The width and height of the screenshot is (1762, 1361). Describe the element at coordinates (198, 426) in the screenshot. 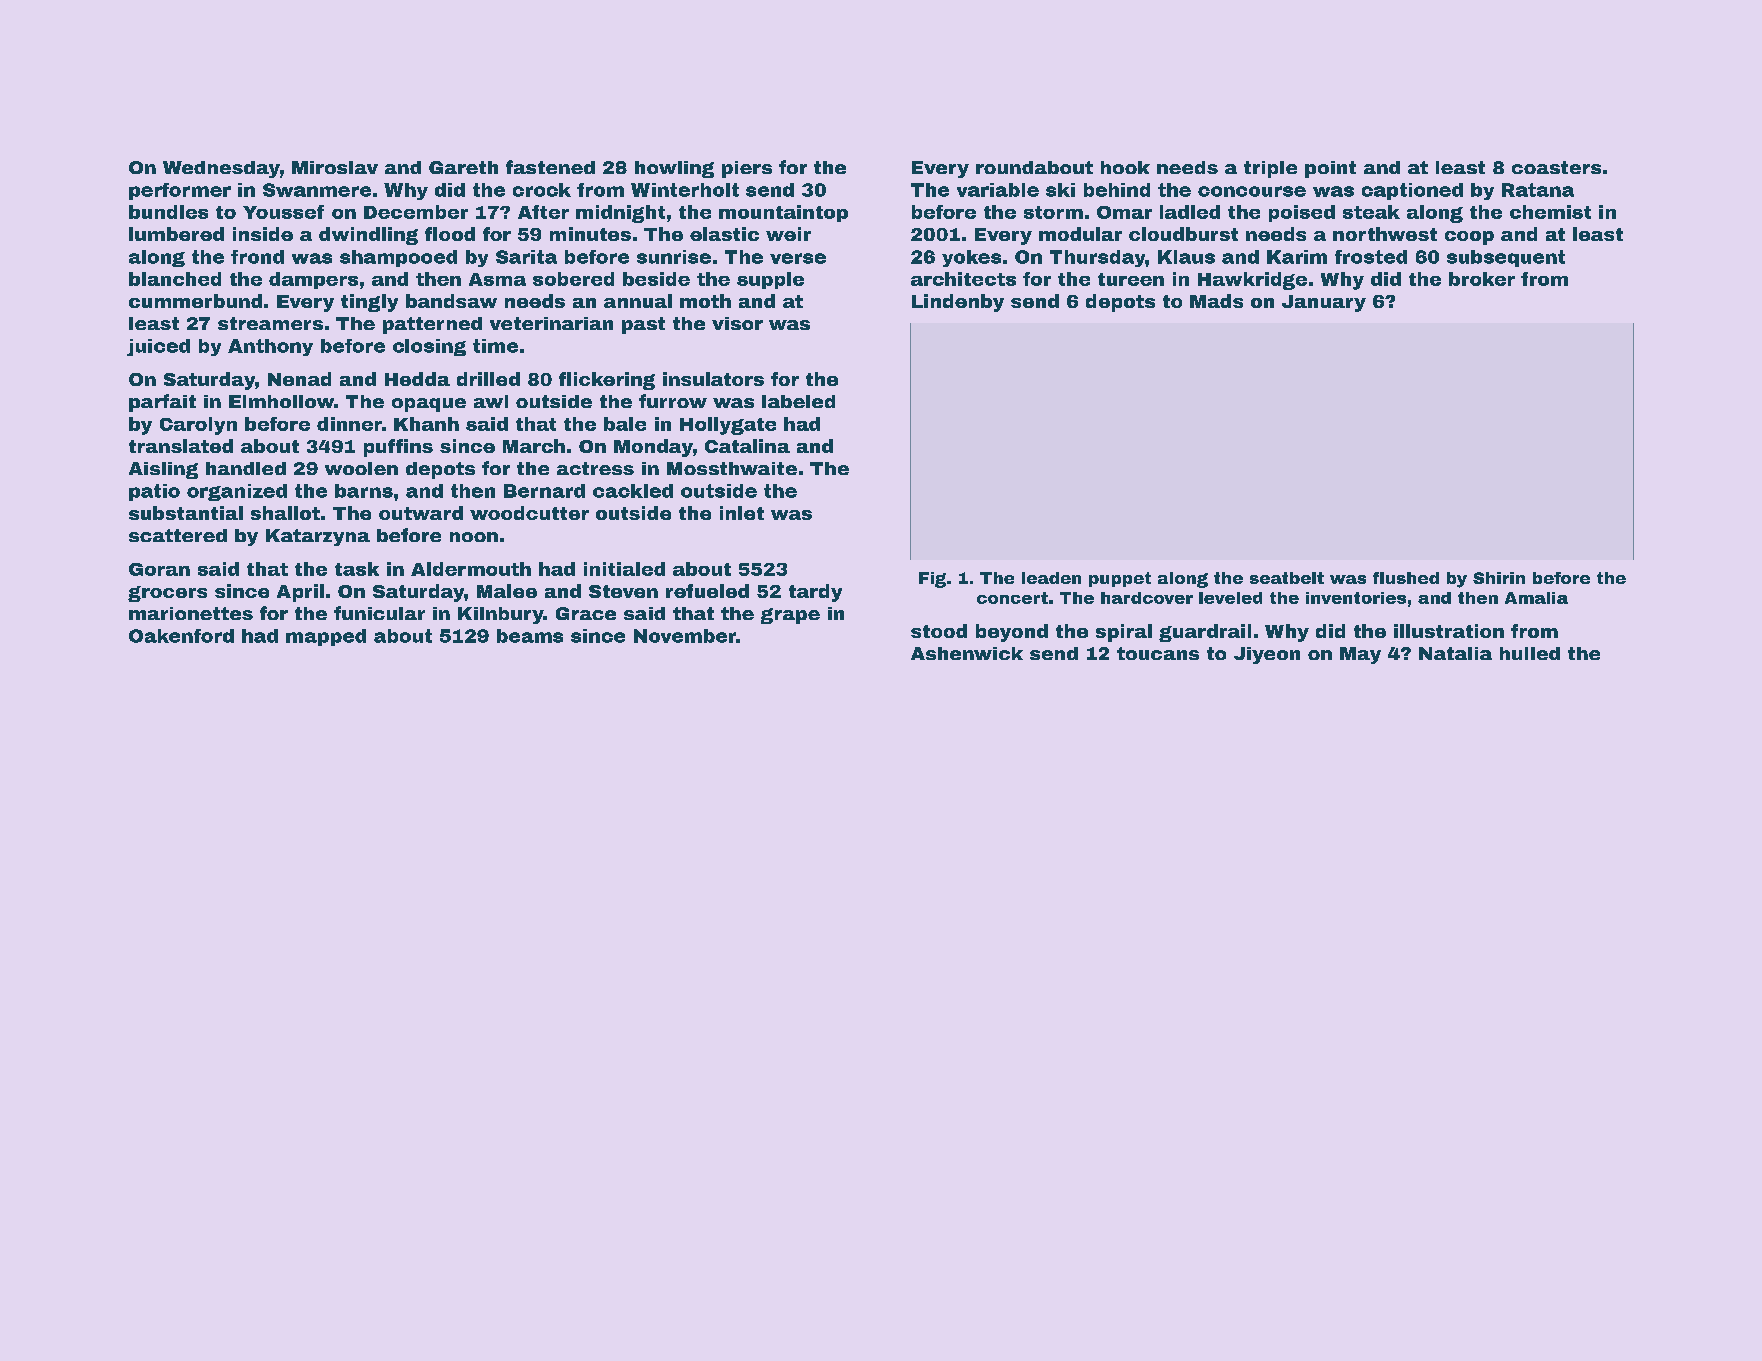

I see `Carolyn` at that location.
